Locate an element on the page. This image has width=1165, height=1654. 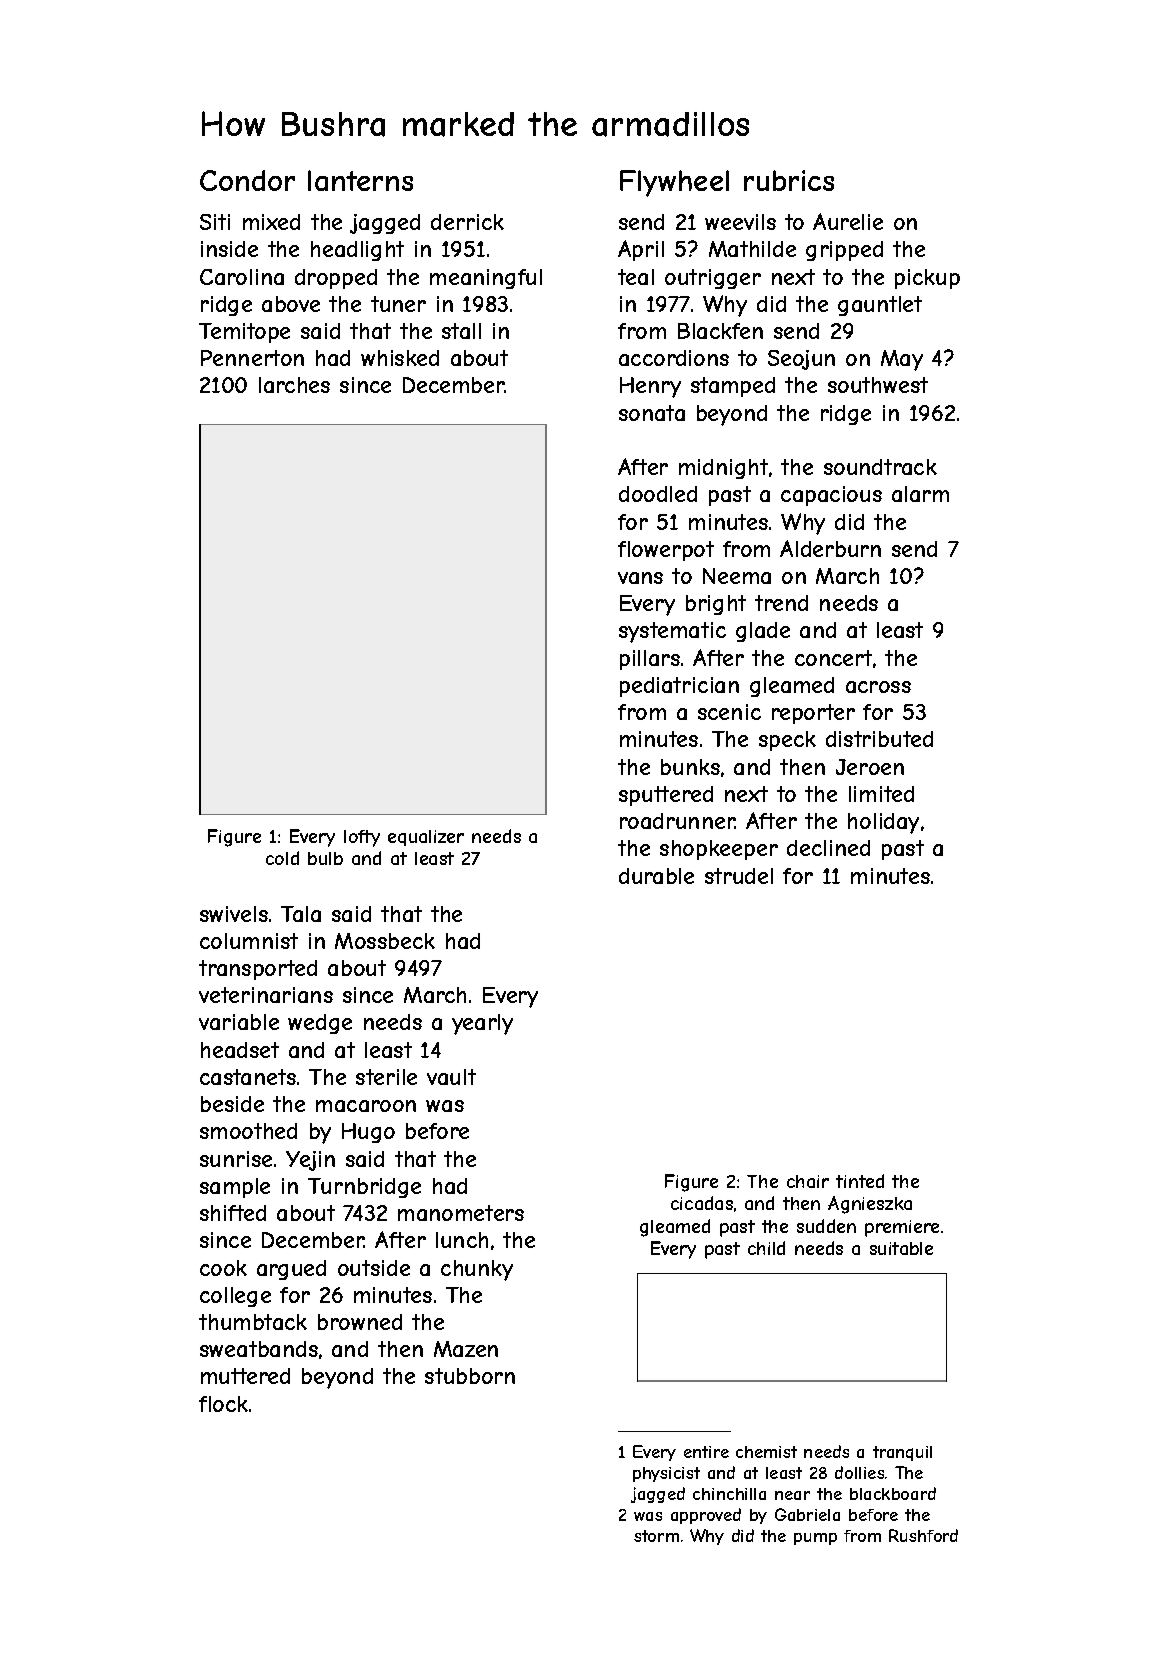
cold is located at coordinates (282, 858).
